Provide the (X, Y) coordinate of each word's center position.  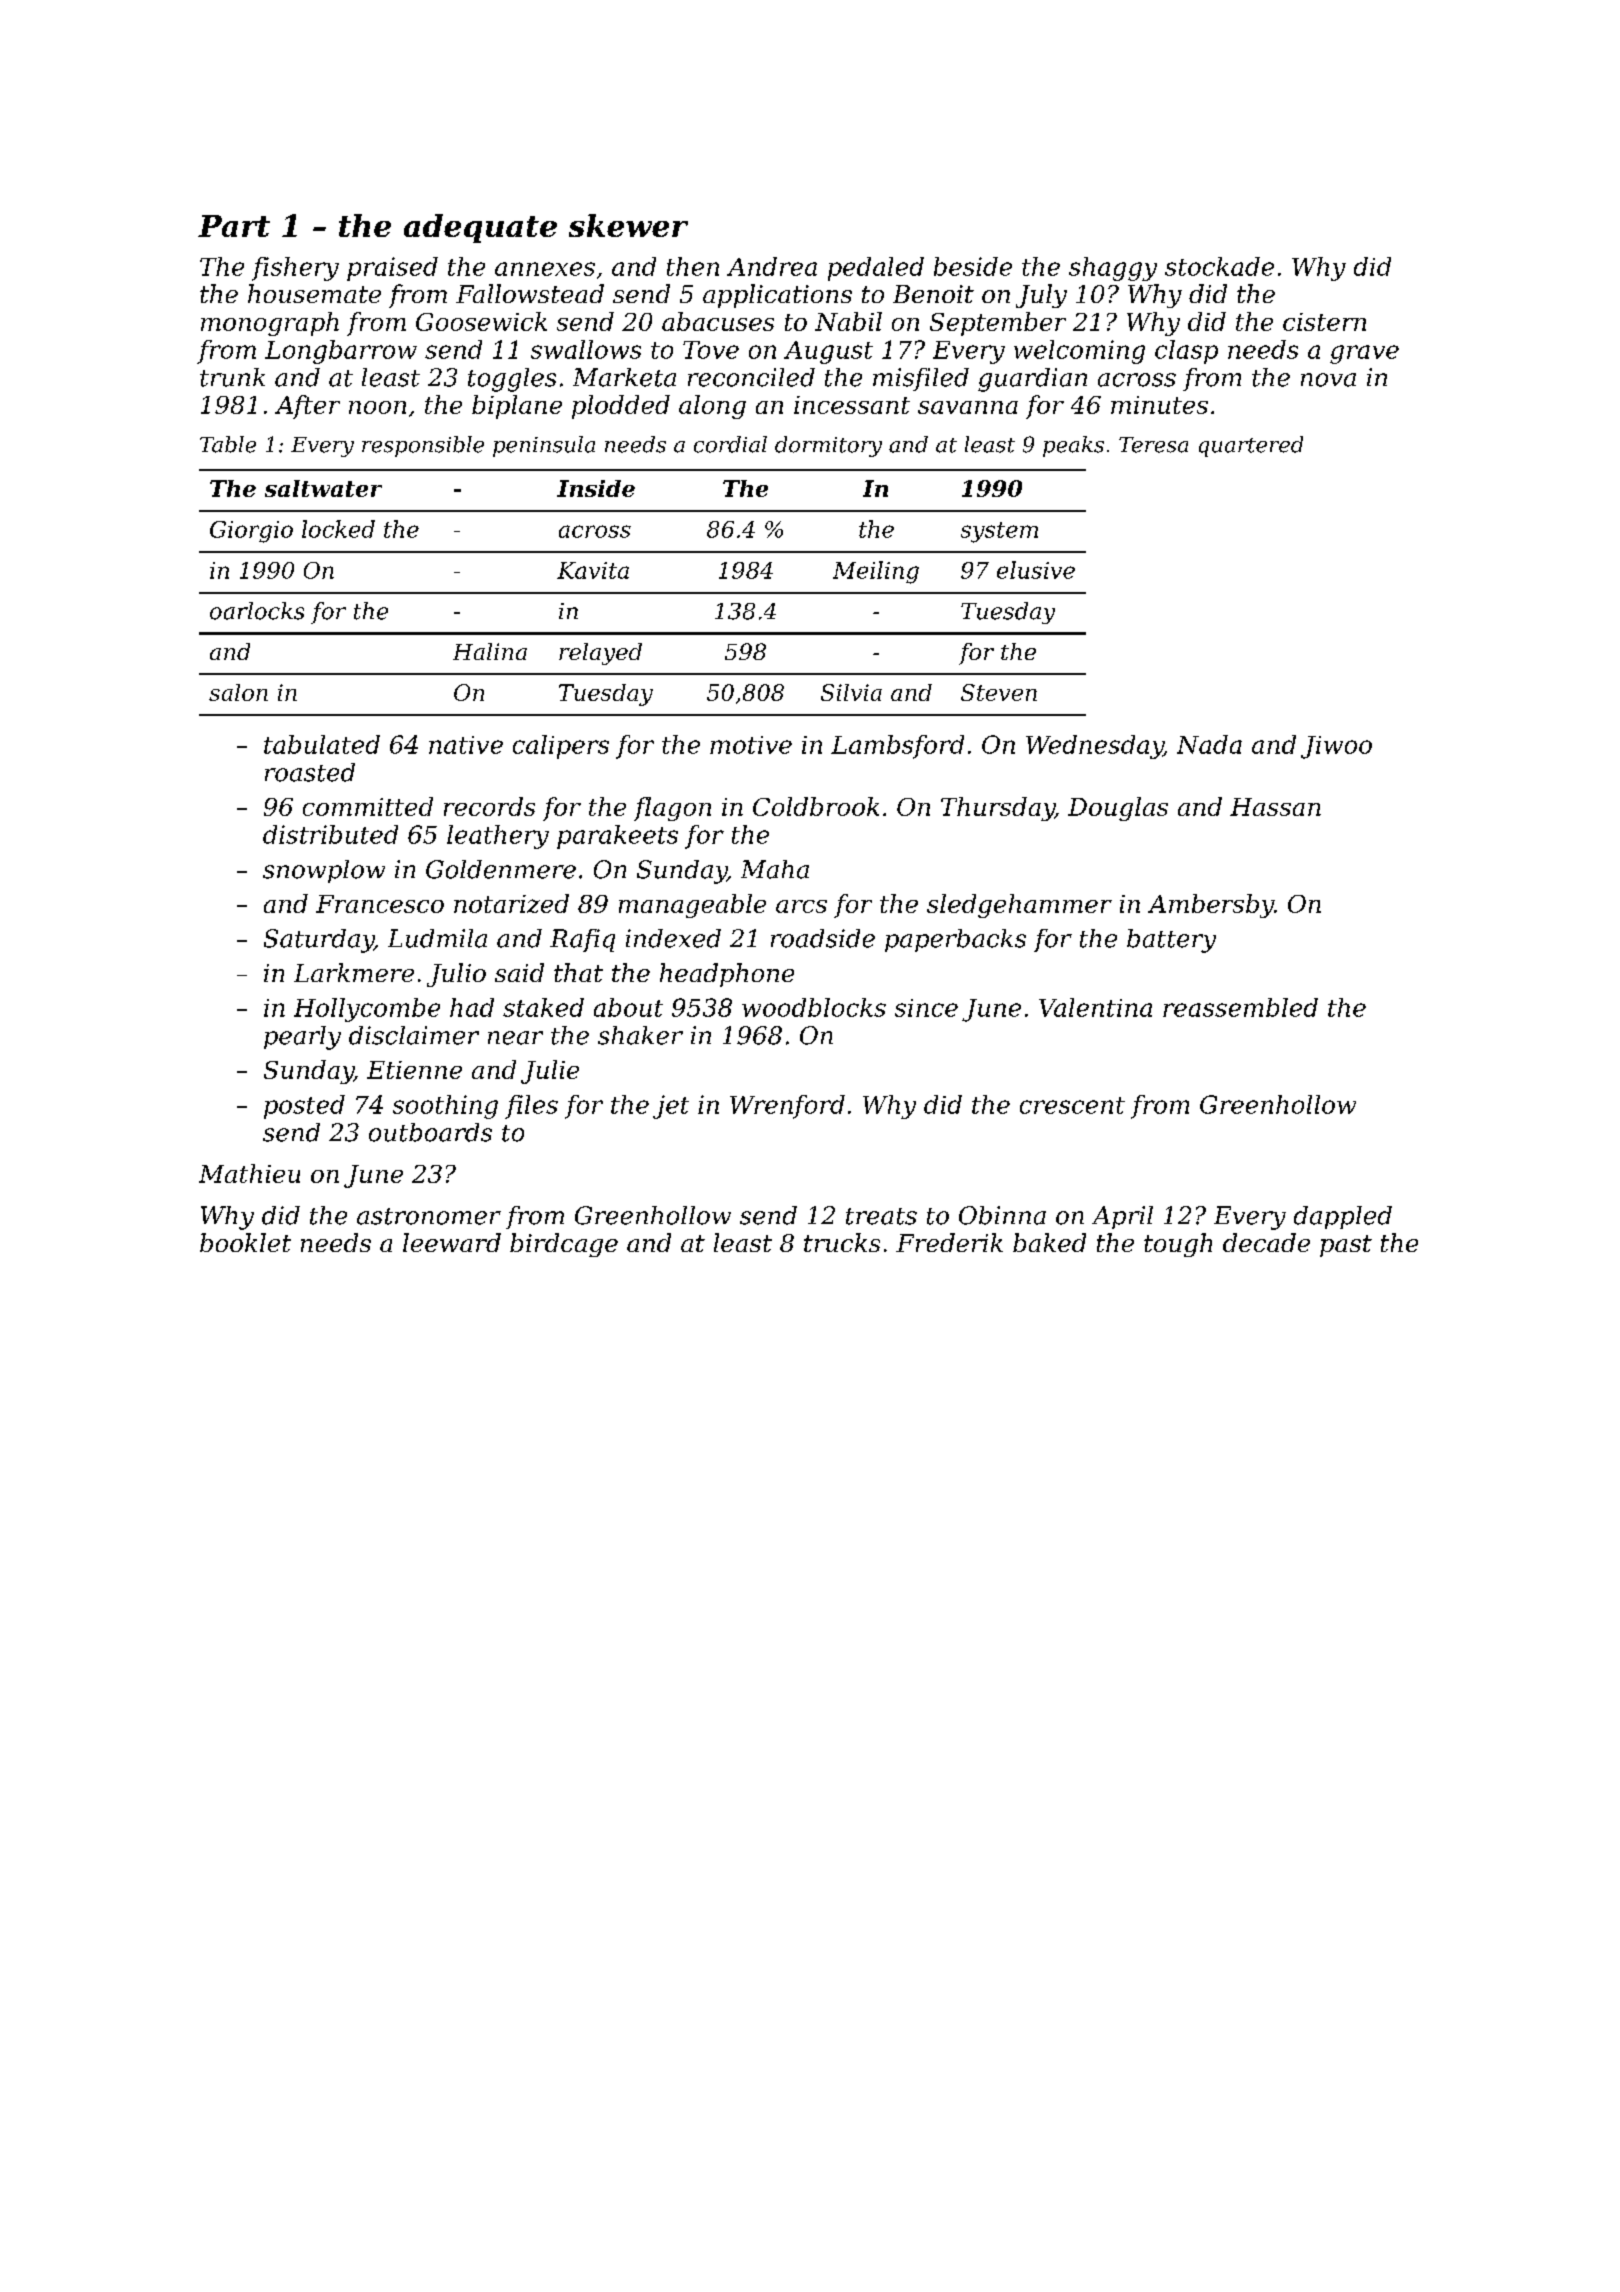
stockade (1219, 266)
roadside (823, 938)
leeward (452, 1242)
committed (368, 806)
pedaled (876, 269)
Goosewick (481, 321)
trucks (842, 1242)
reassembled (1240, 1007)
